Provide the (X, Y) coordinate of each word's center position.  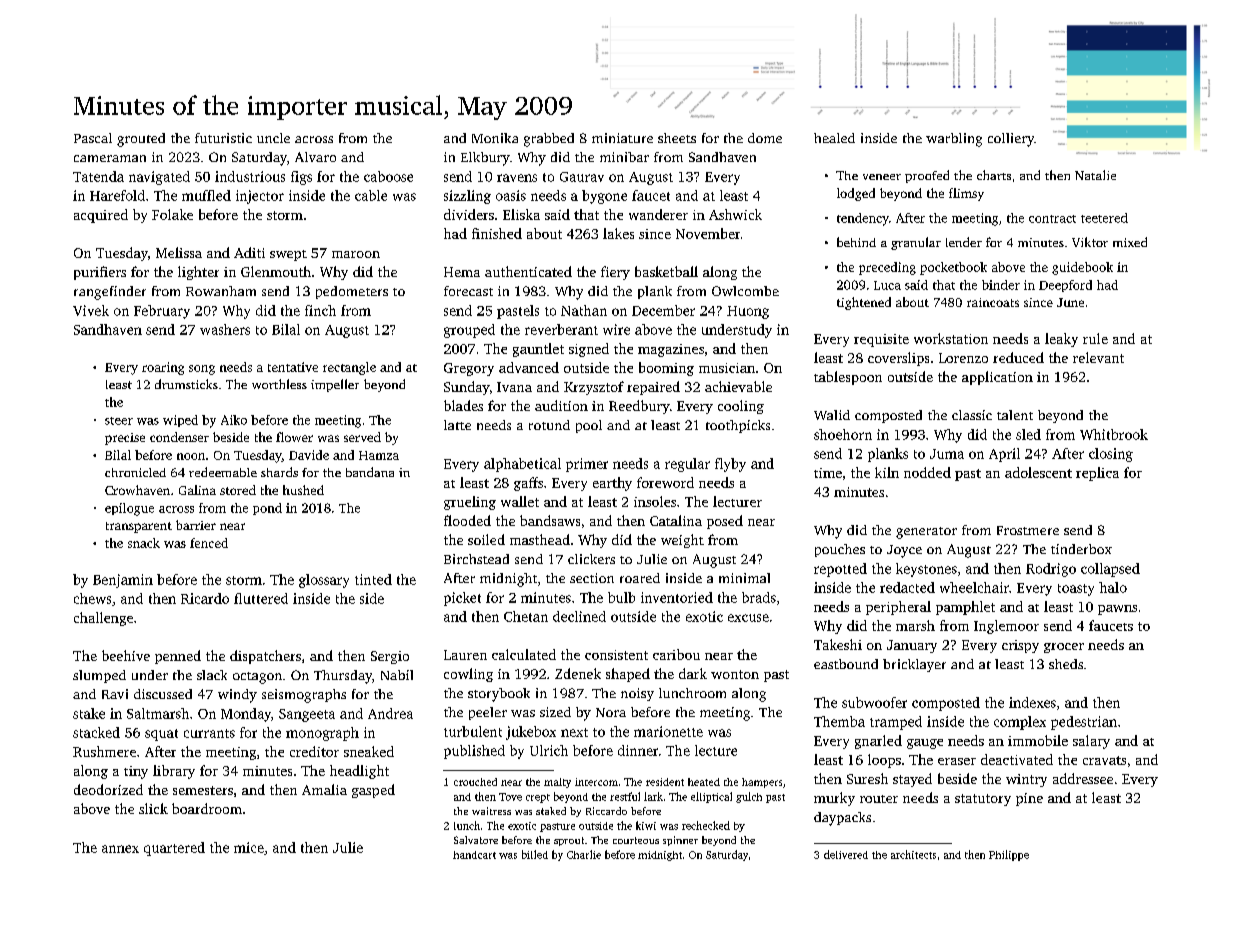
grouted (141, 140)
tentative (293, 367)
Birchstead (476, 559)
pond (267, 509)
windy (237, 696)
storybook (499, 695)
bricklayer (914, 665)
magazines (671, 350)
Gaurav (582, 177)
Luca (887, 285)
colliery (1011, 140)
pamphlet (965, 608)
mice (249, 847)
